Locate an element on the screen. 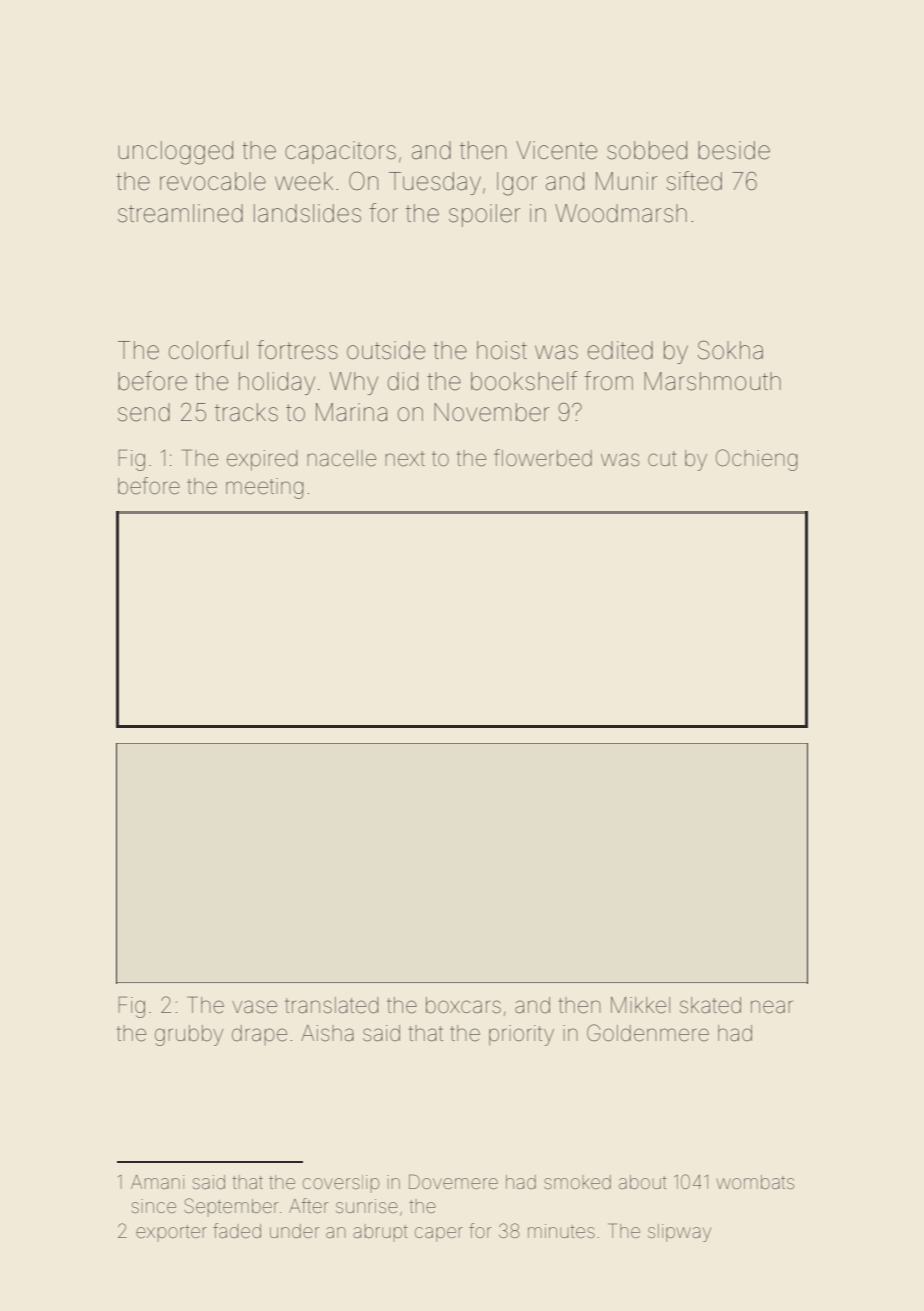  under is located at coordinates (295, 1231).
